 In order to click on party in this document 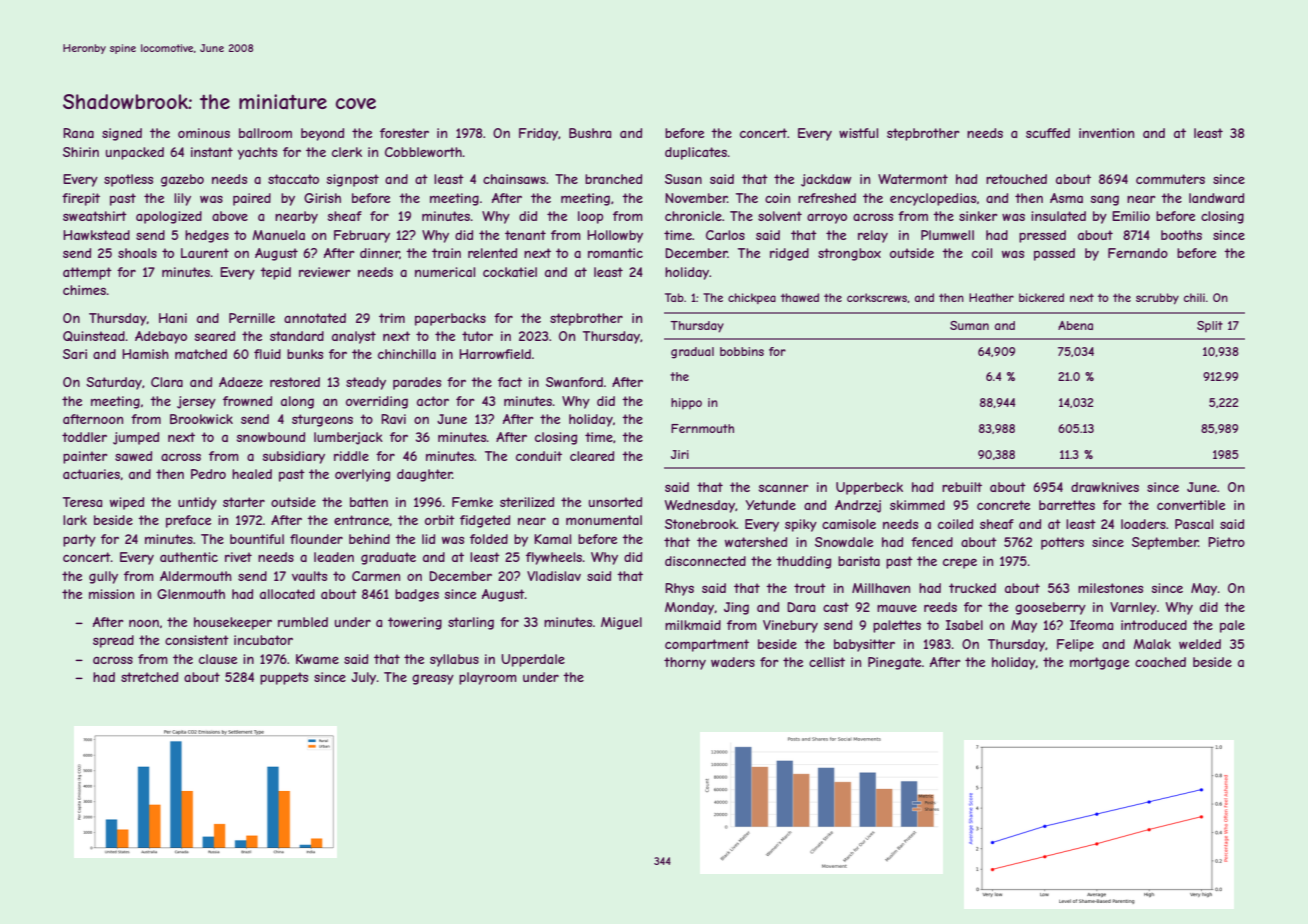, I will do `click(79, 540)`.
